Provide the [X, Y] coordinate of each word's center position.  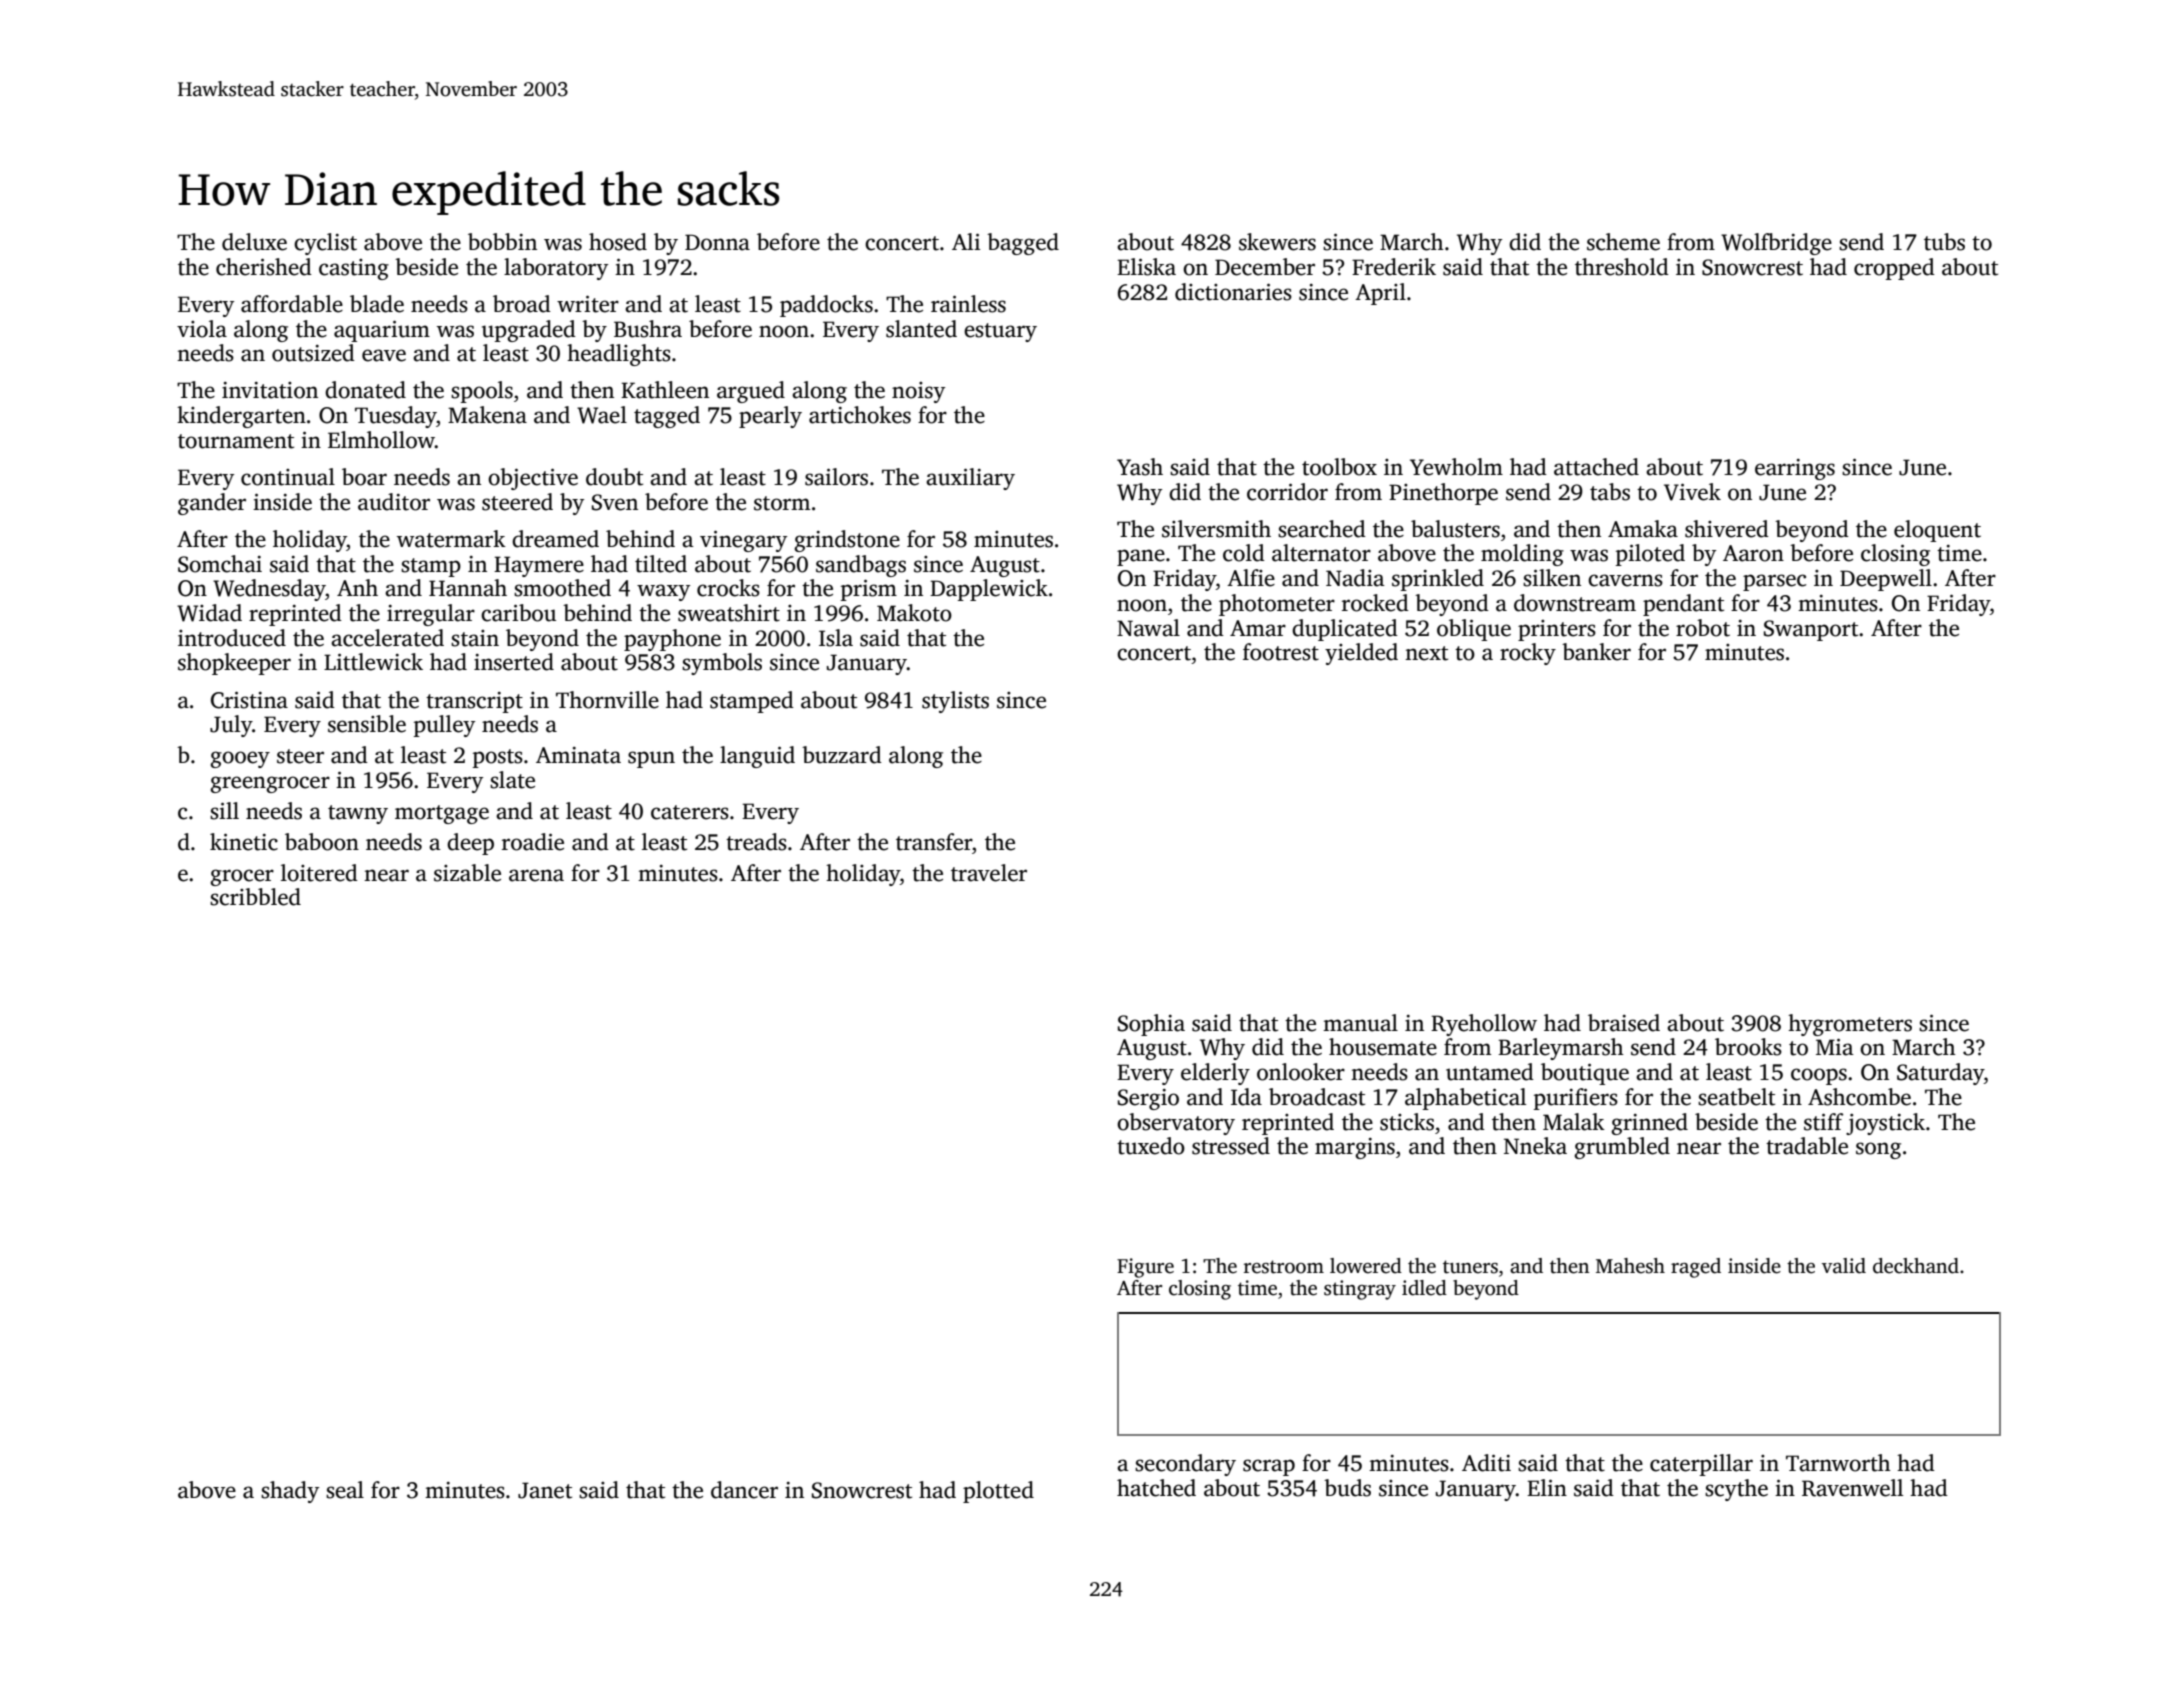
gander [212, 504]
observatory [1176, 1124]
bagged [1023, 244]
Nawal [1148, 628]
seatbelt [1736, 1097]
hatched [1156, 1488]
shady [290, 1492]
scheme [1623, 242]
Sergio [1148, 1099]
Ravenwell [1852, 1488]
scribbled [255, 897]
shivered [1727, 529]
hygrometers [1850, 1025]
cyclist [325, 244]
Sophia [1151, 1025]
